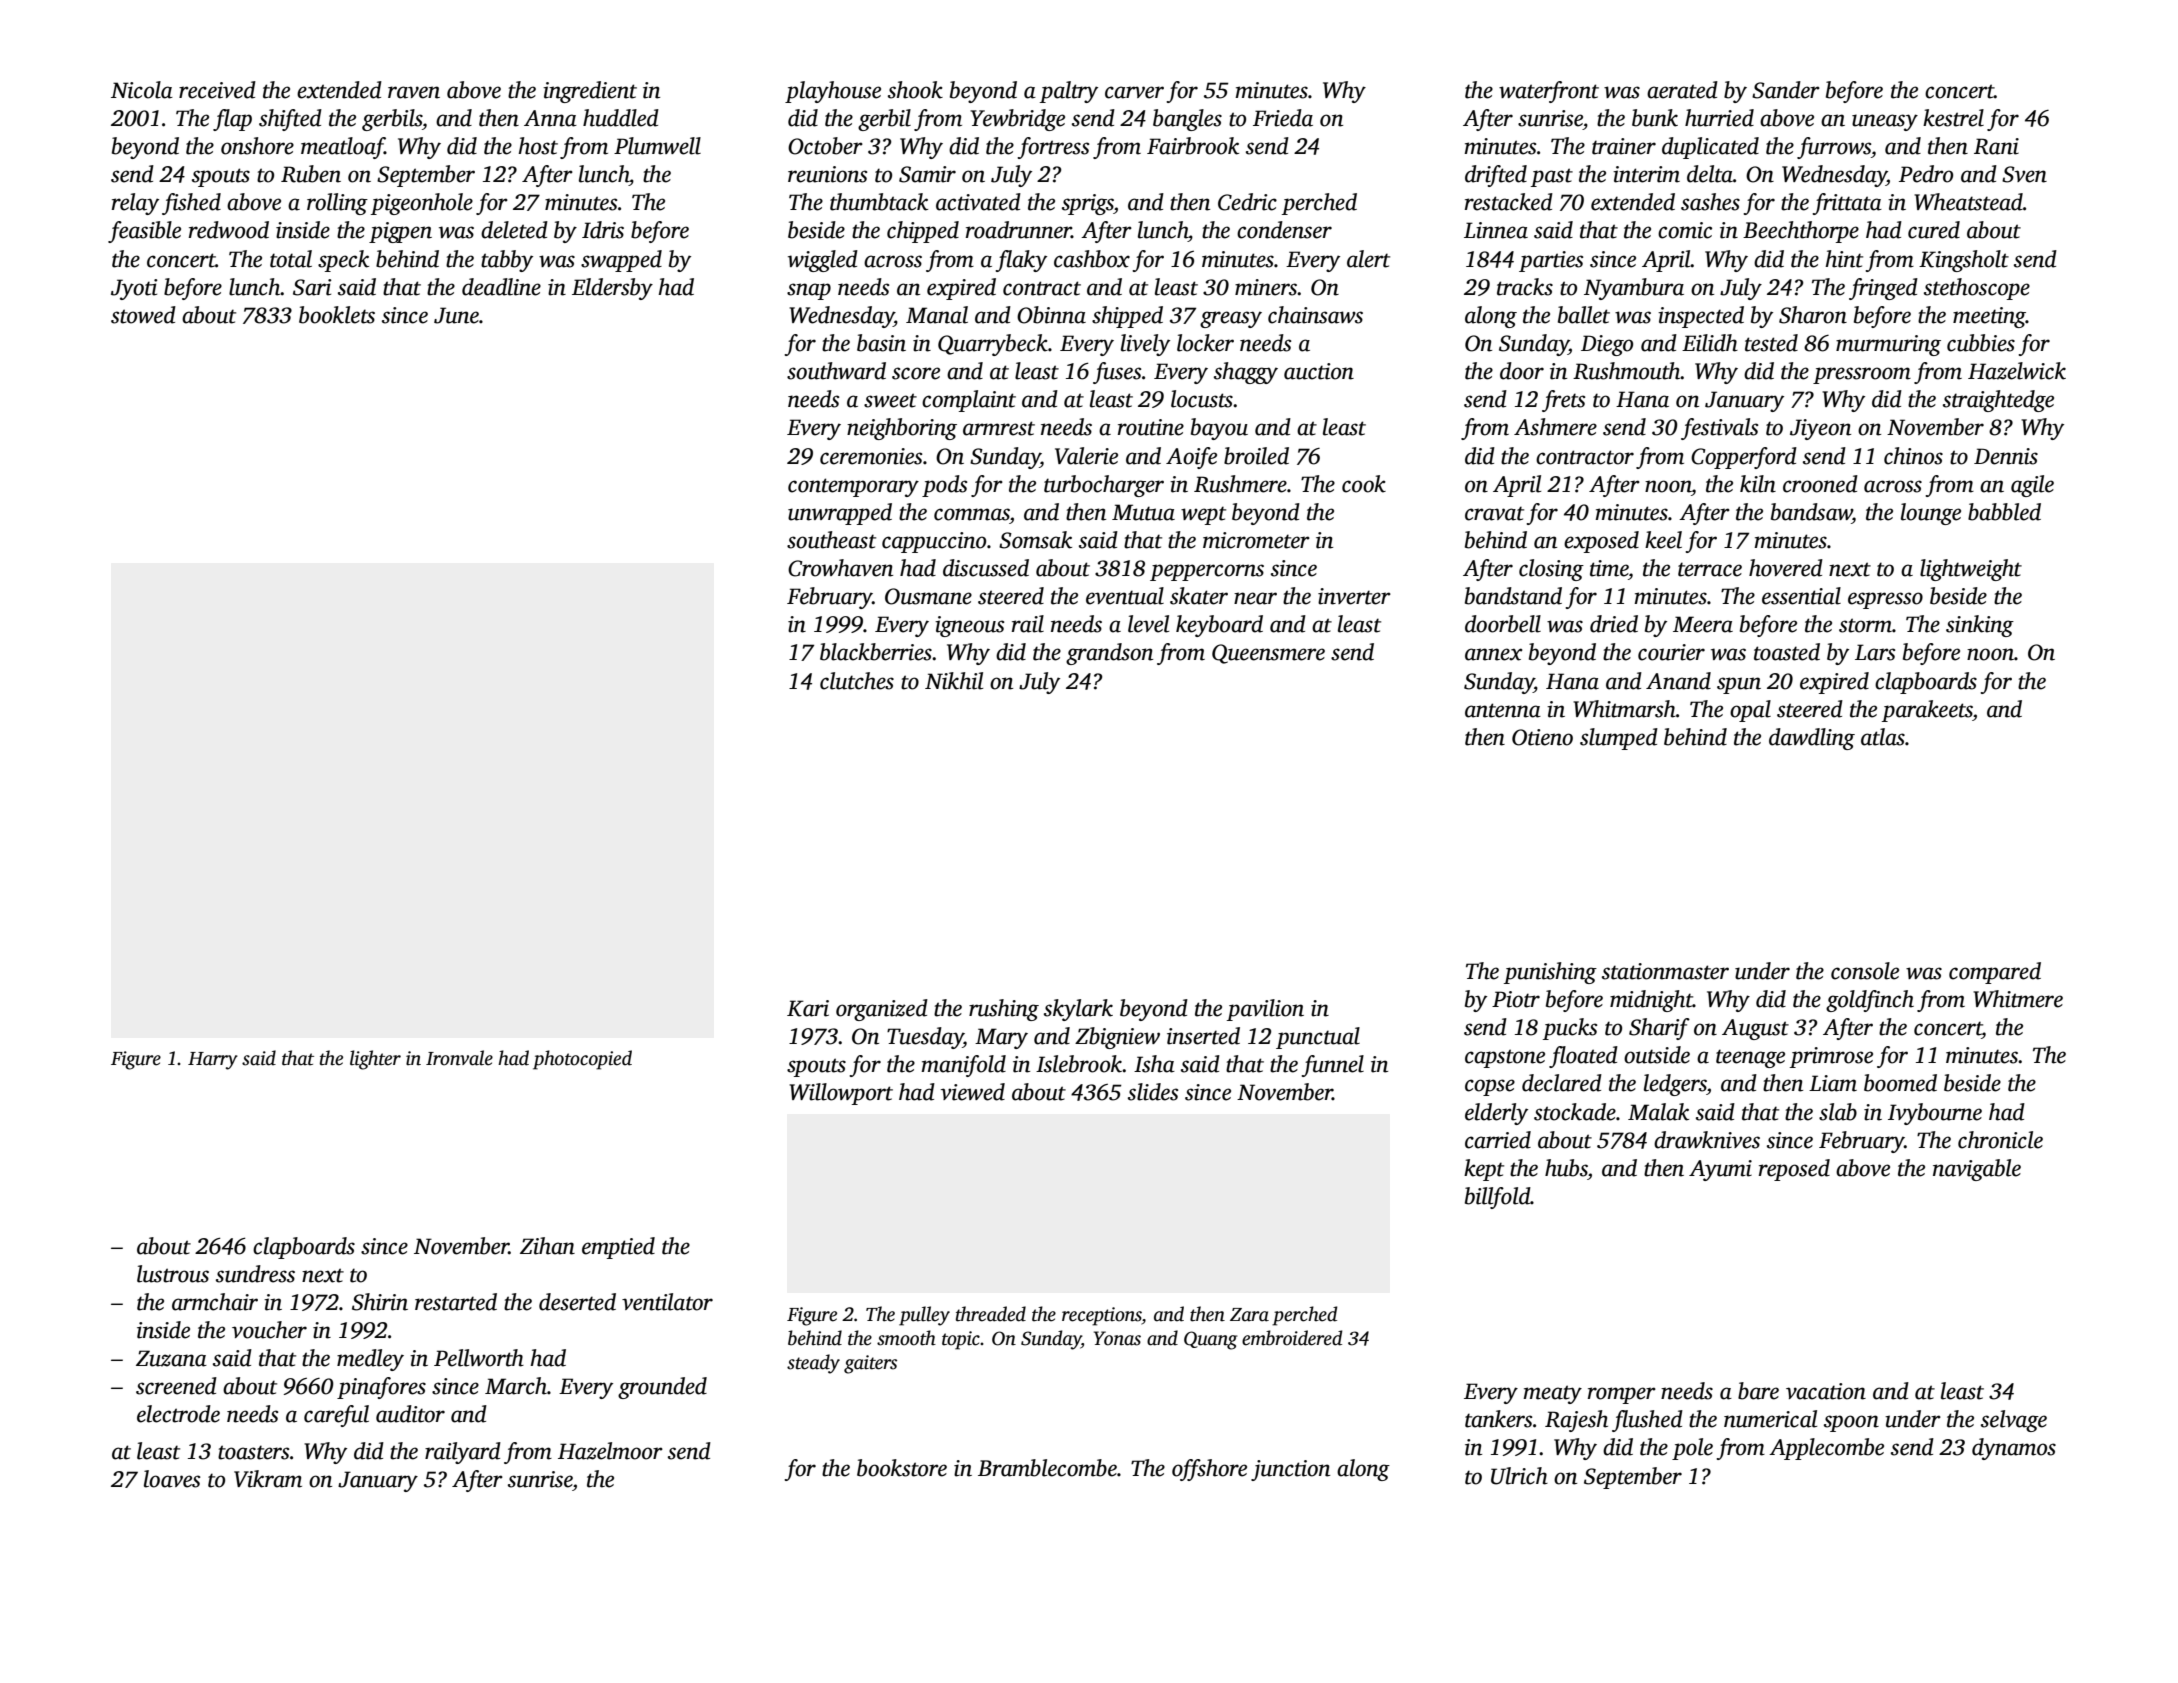 This page has height=1683, width=2178. Describe the element at coordinates (1290, 1470) in the page. I see `junction` at that location.
